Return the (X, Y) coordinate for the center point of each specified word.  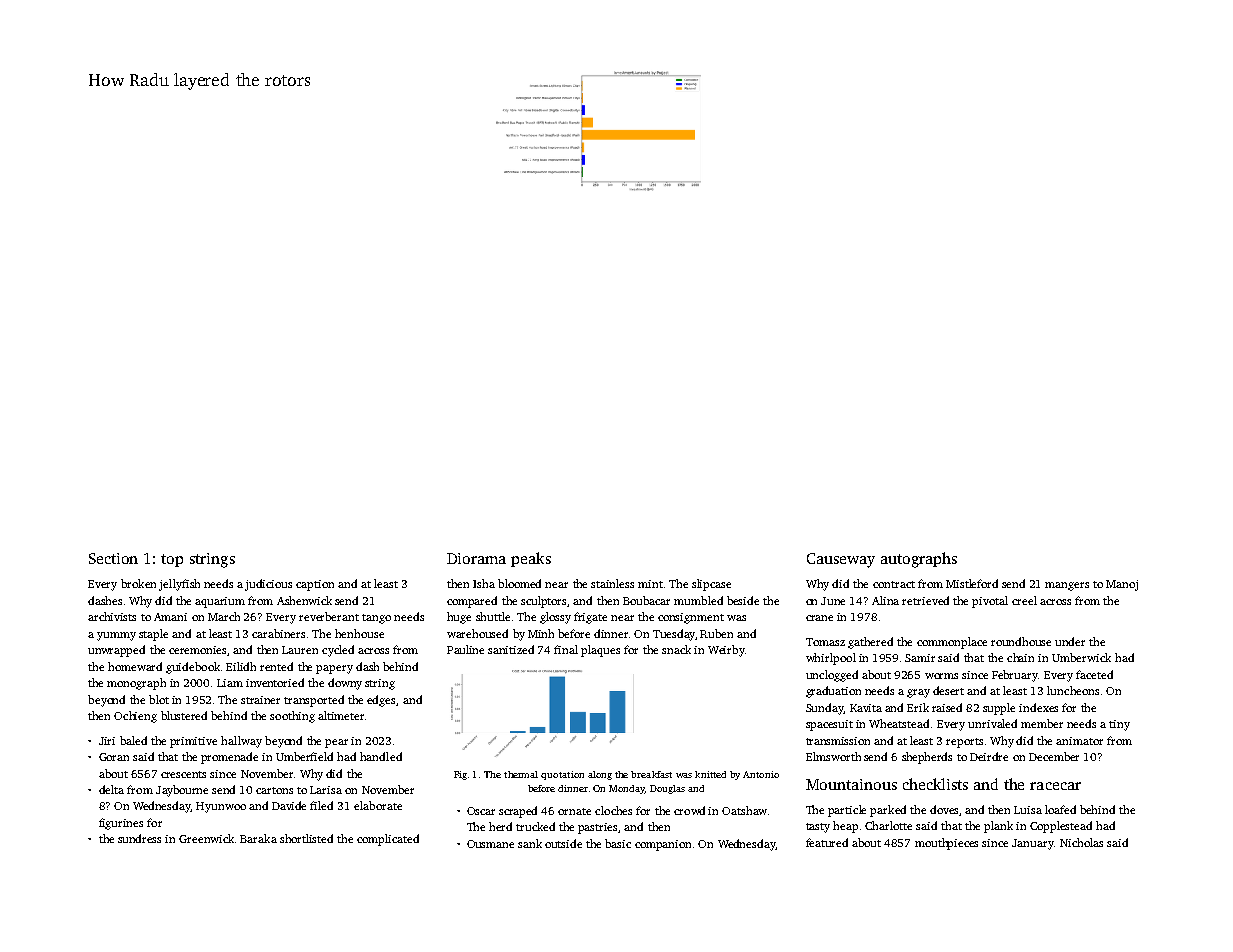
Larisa (326, 790)
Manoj (1122, 585)
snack (676, 649)
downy (345, 684)
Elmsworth (833, 756)
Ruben (716, 633)
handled (381, 756)
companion (663, 845)
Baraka (258, 838)
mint (650, 584)
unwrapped (116, 651)
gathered (870, 643)
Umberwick (1081, 657)
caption (315, 585)
